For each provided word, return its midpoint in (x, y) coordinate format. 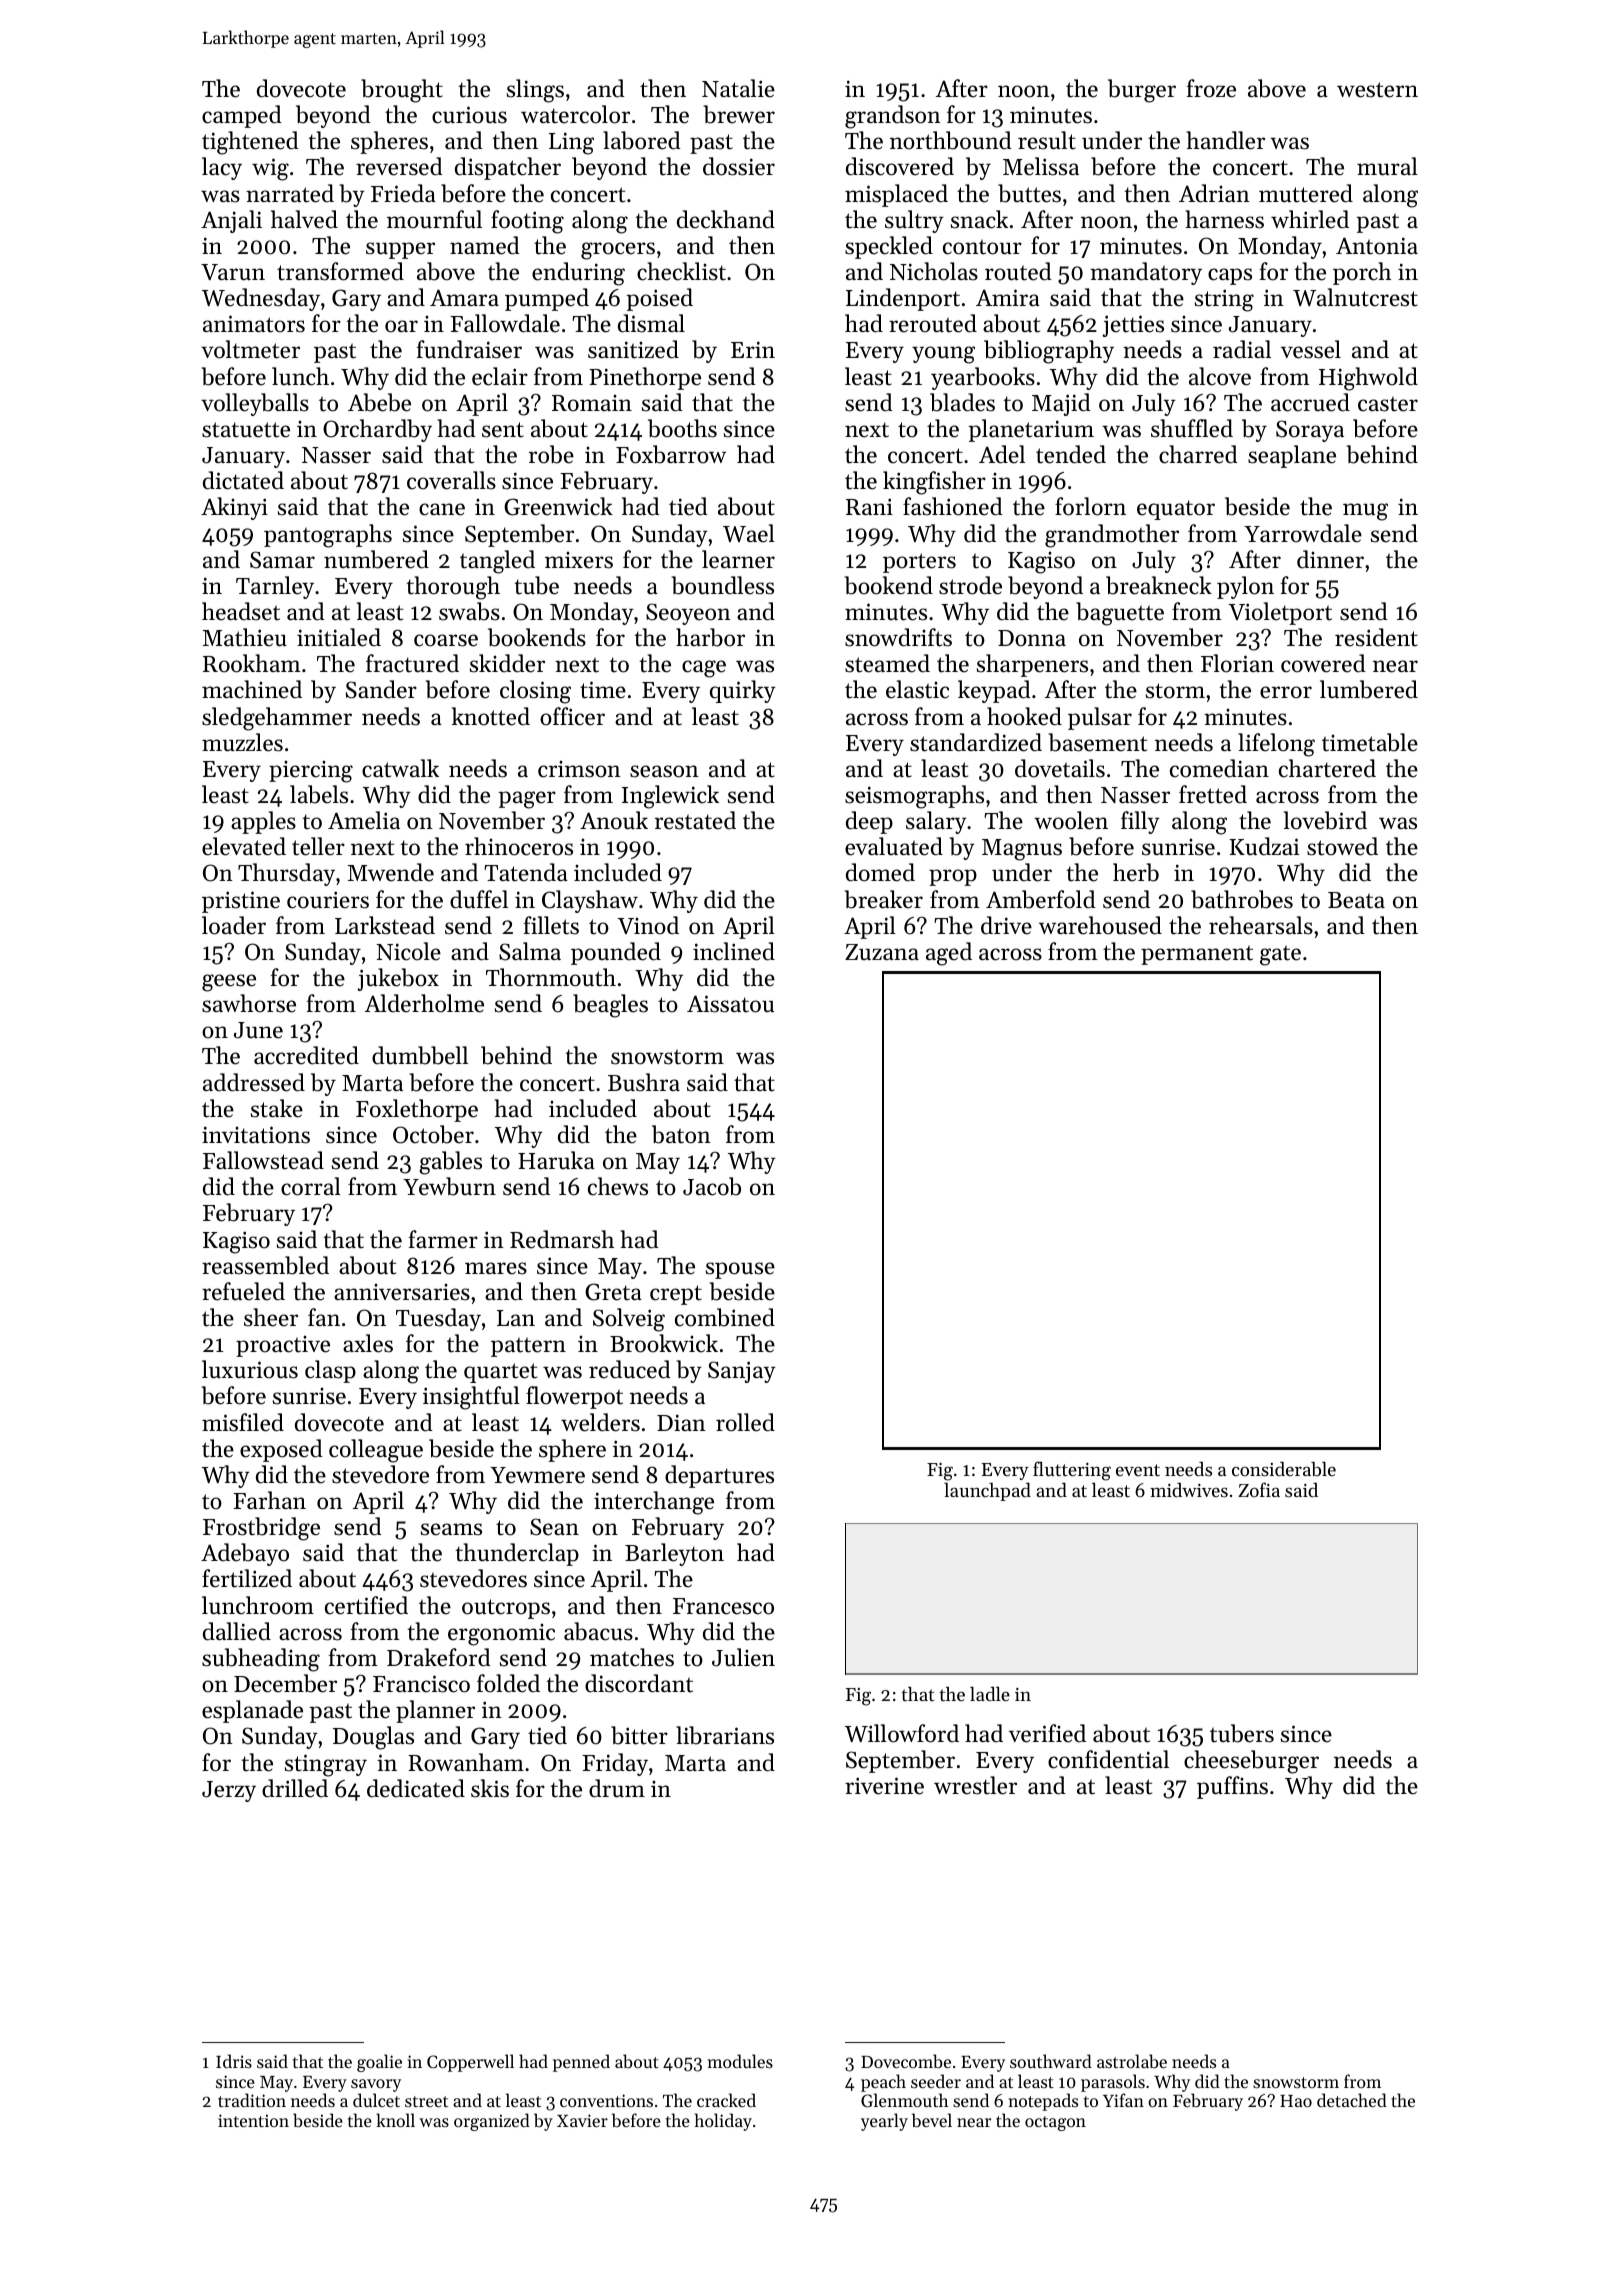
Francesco (723, 1606)
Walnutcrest (1355, 297)
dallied (237, 1631)
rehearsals (1261, 925)
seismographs (914, 797)
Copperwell (470, 2063)
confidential (1108, 1759)
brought (402, 91)
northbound (951, 140)
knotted (491, 716)
